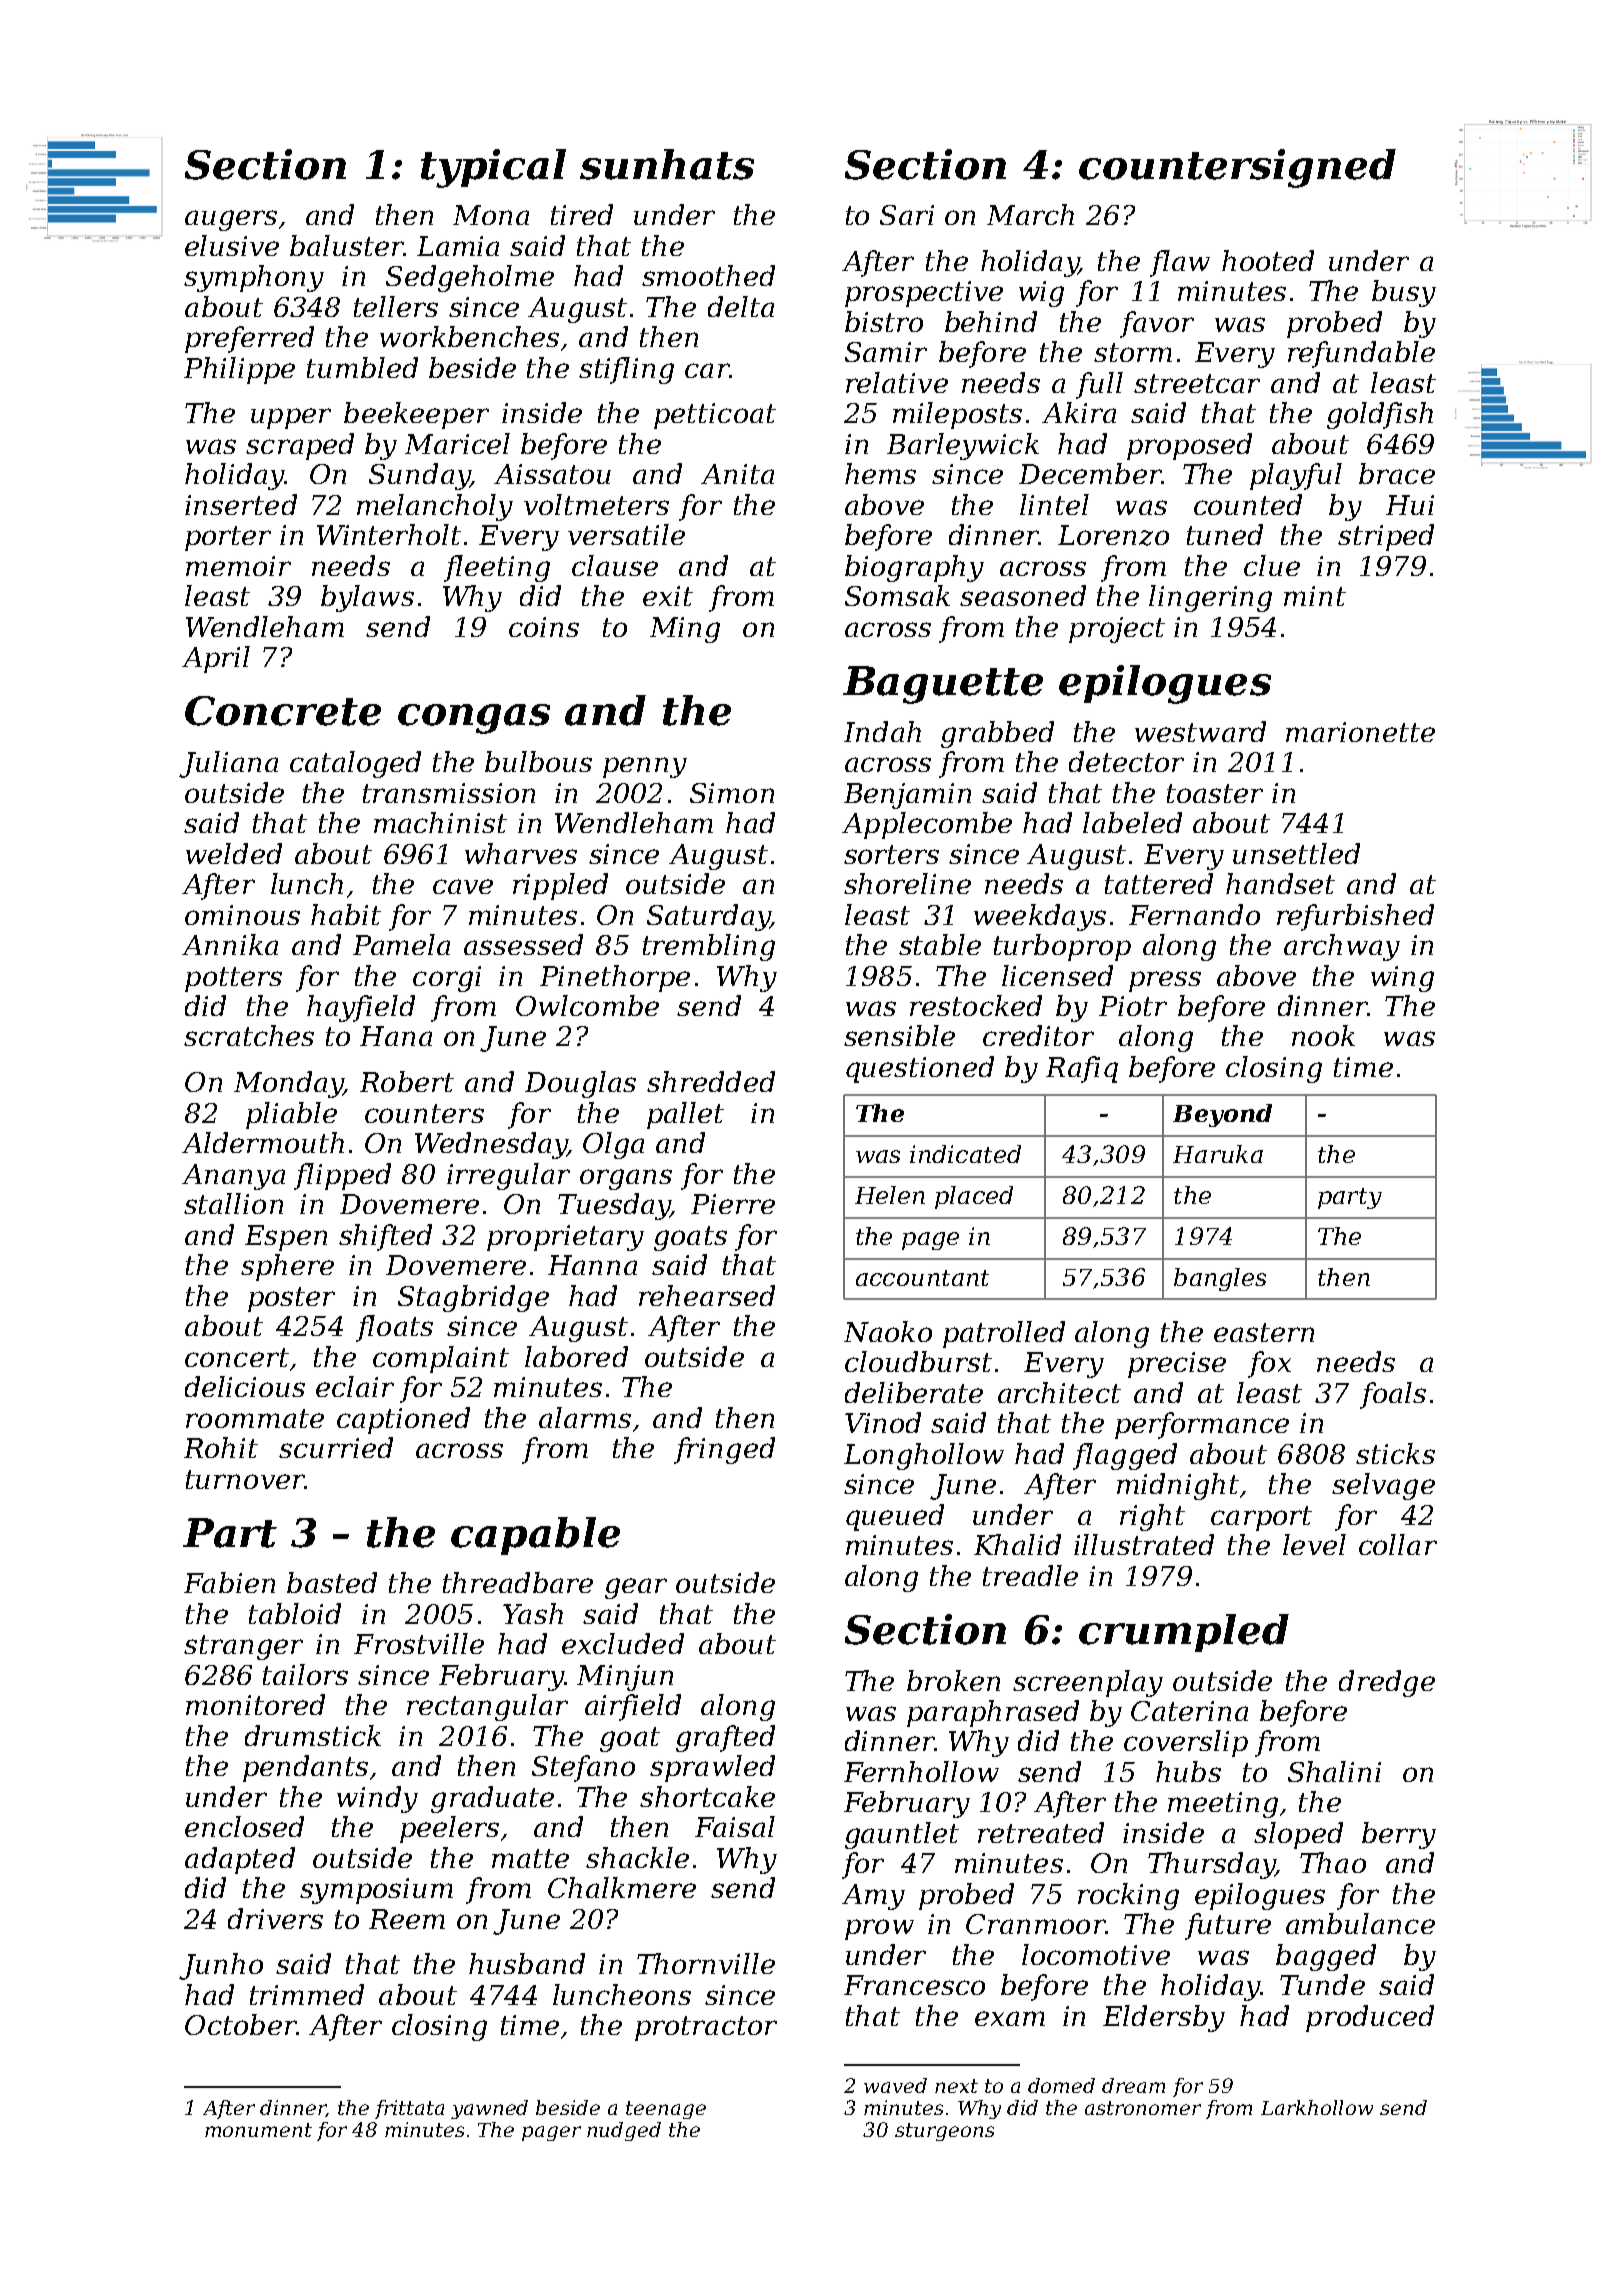 The image size is (1620, 2292). Describe the element at coordinates (258, 2130) in the page. I see `monument` at that location.
